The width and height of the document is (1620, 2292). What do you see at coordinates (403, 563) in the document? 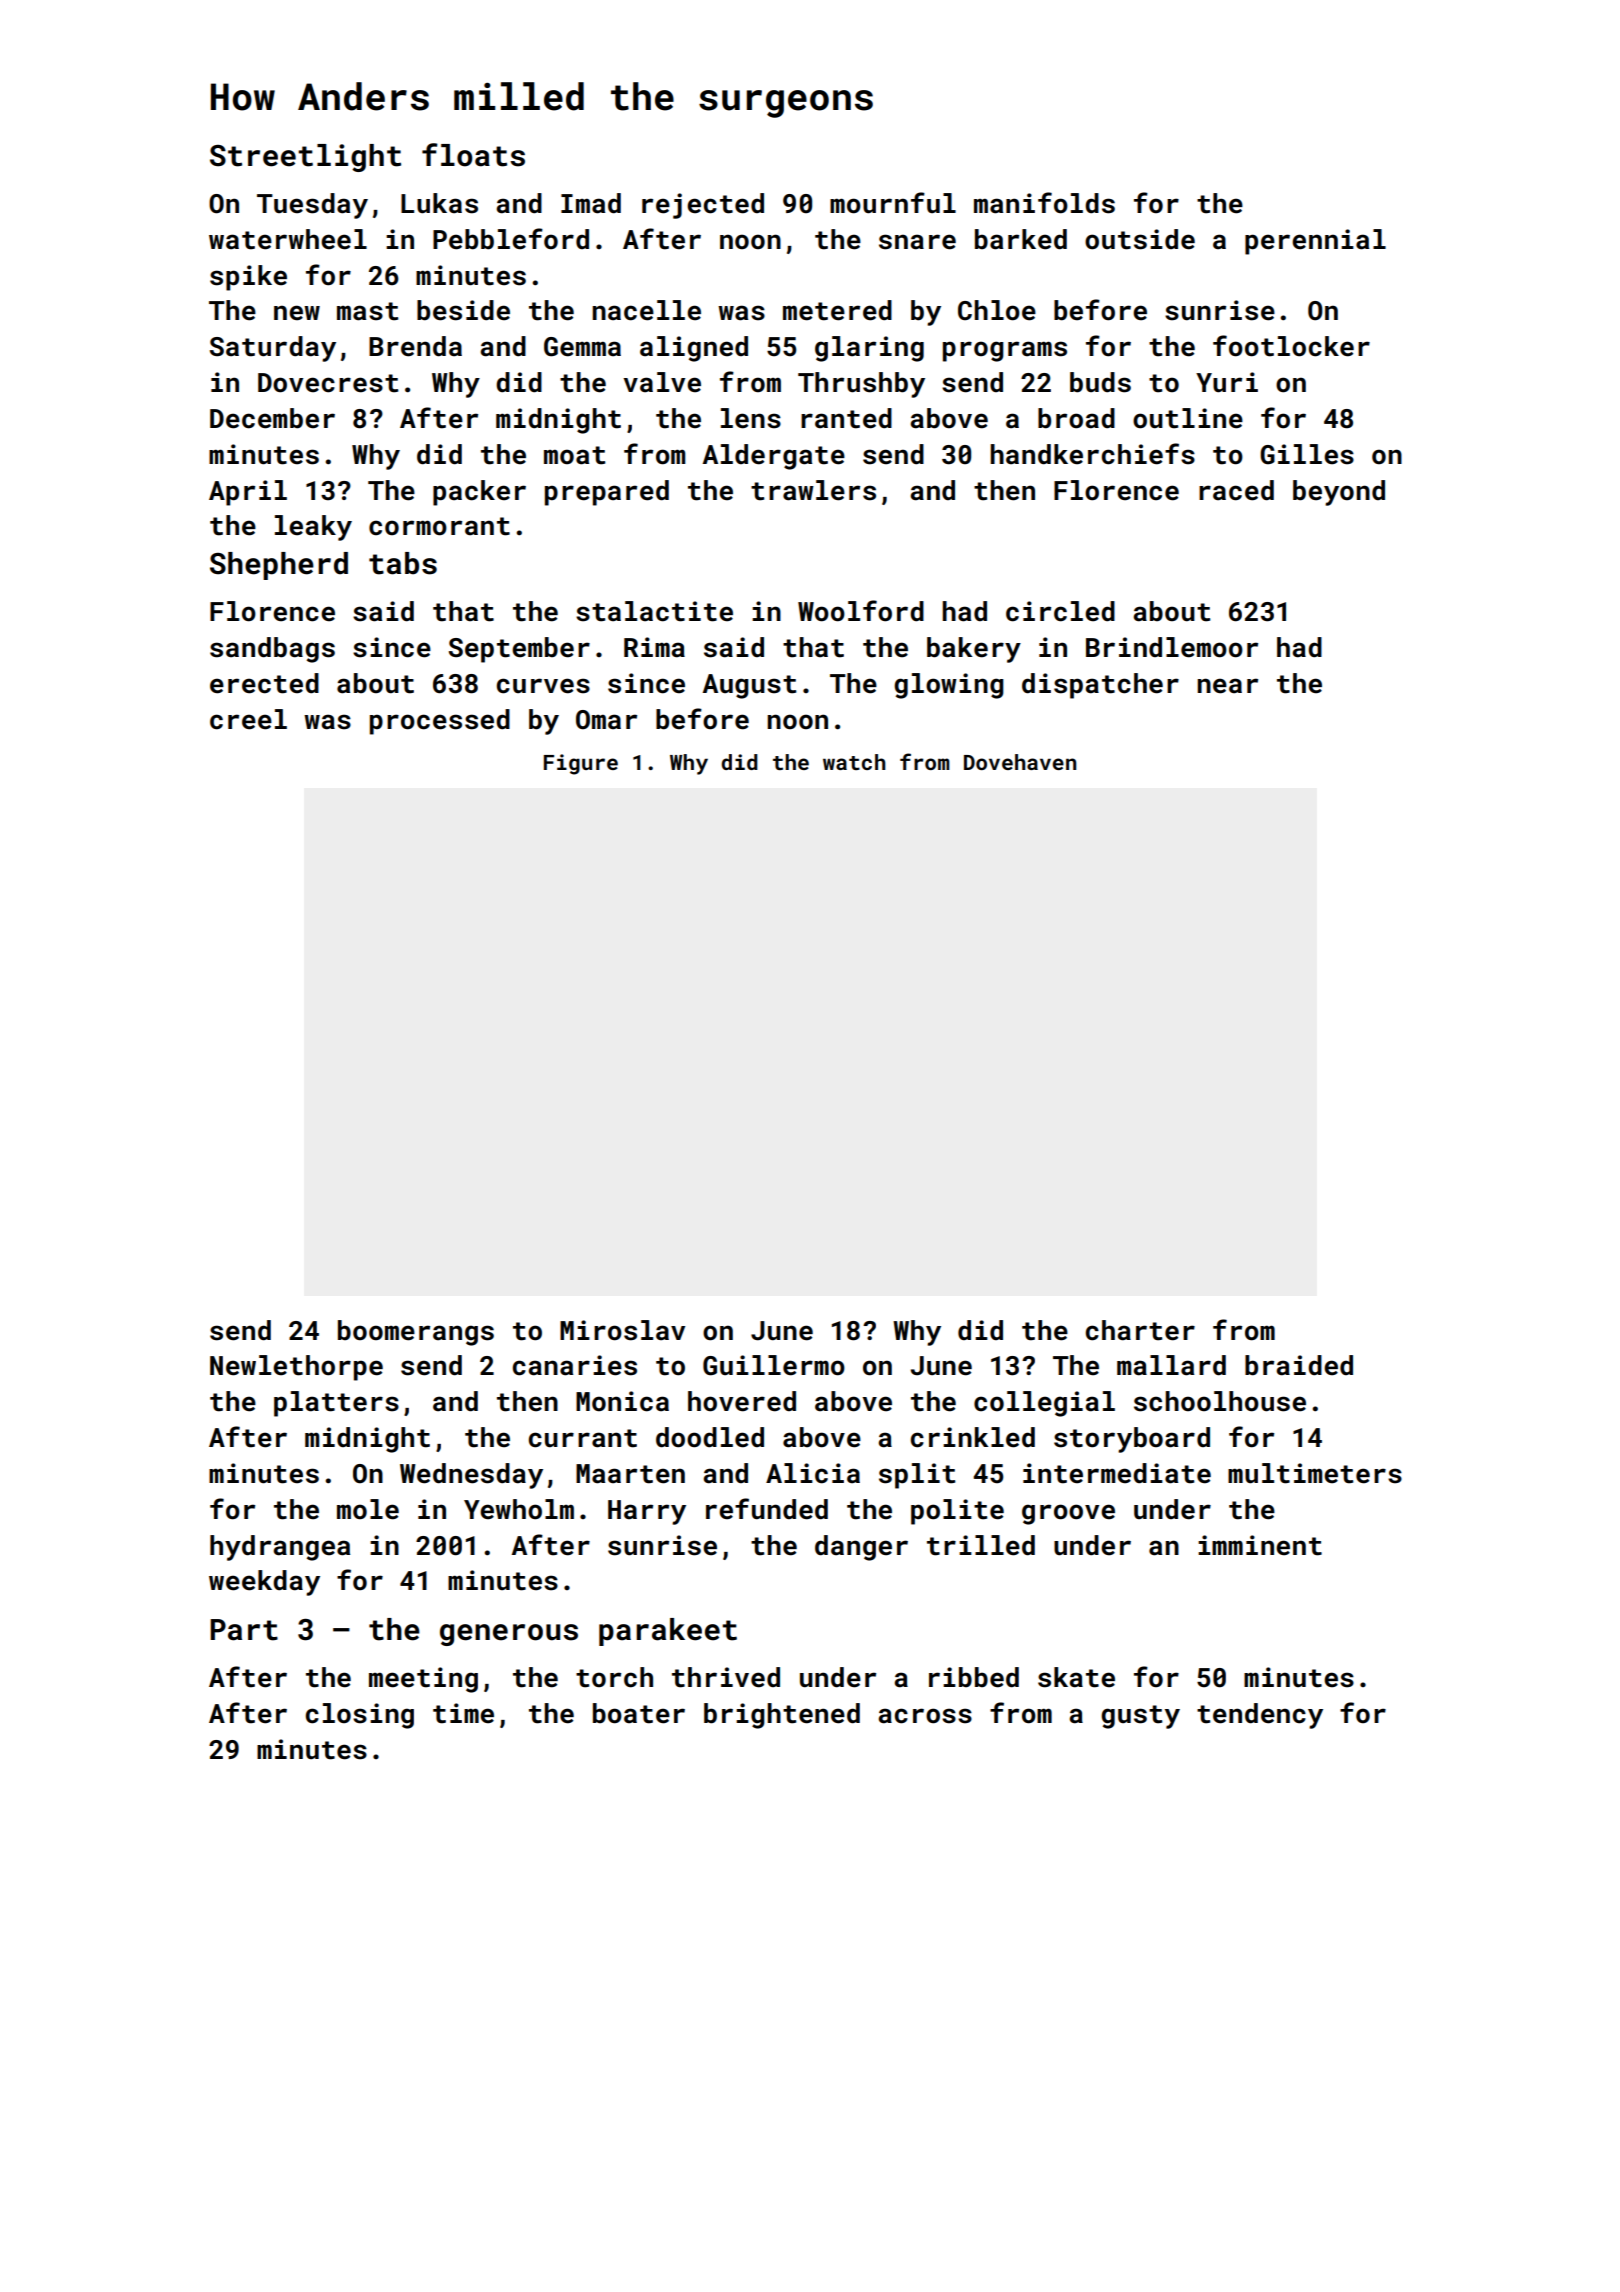
I see `tabs` at bounding box center [403, 563].
